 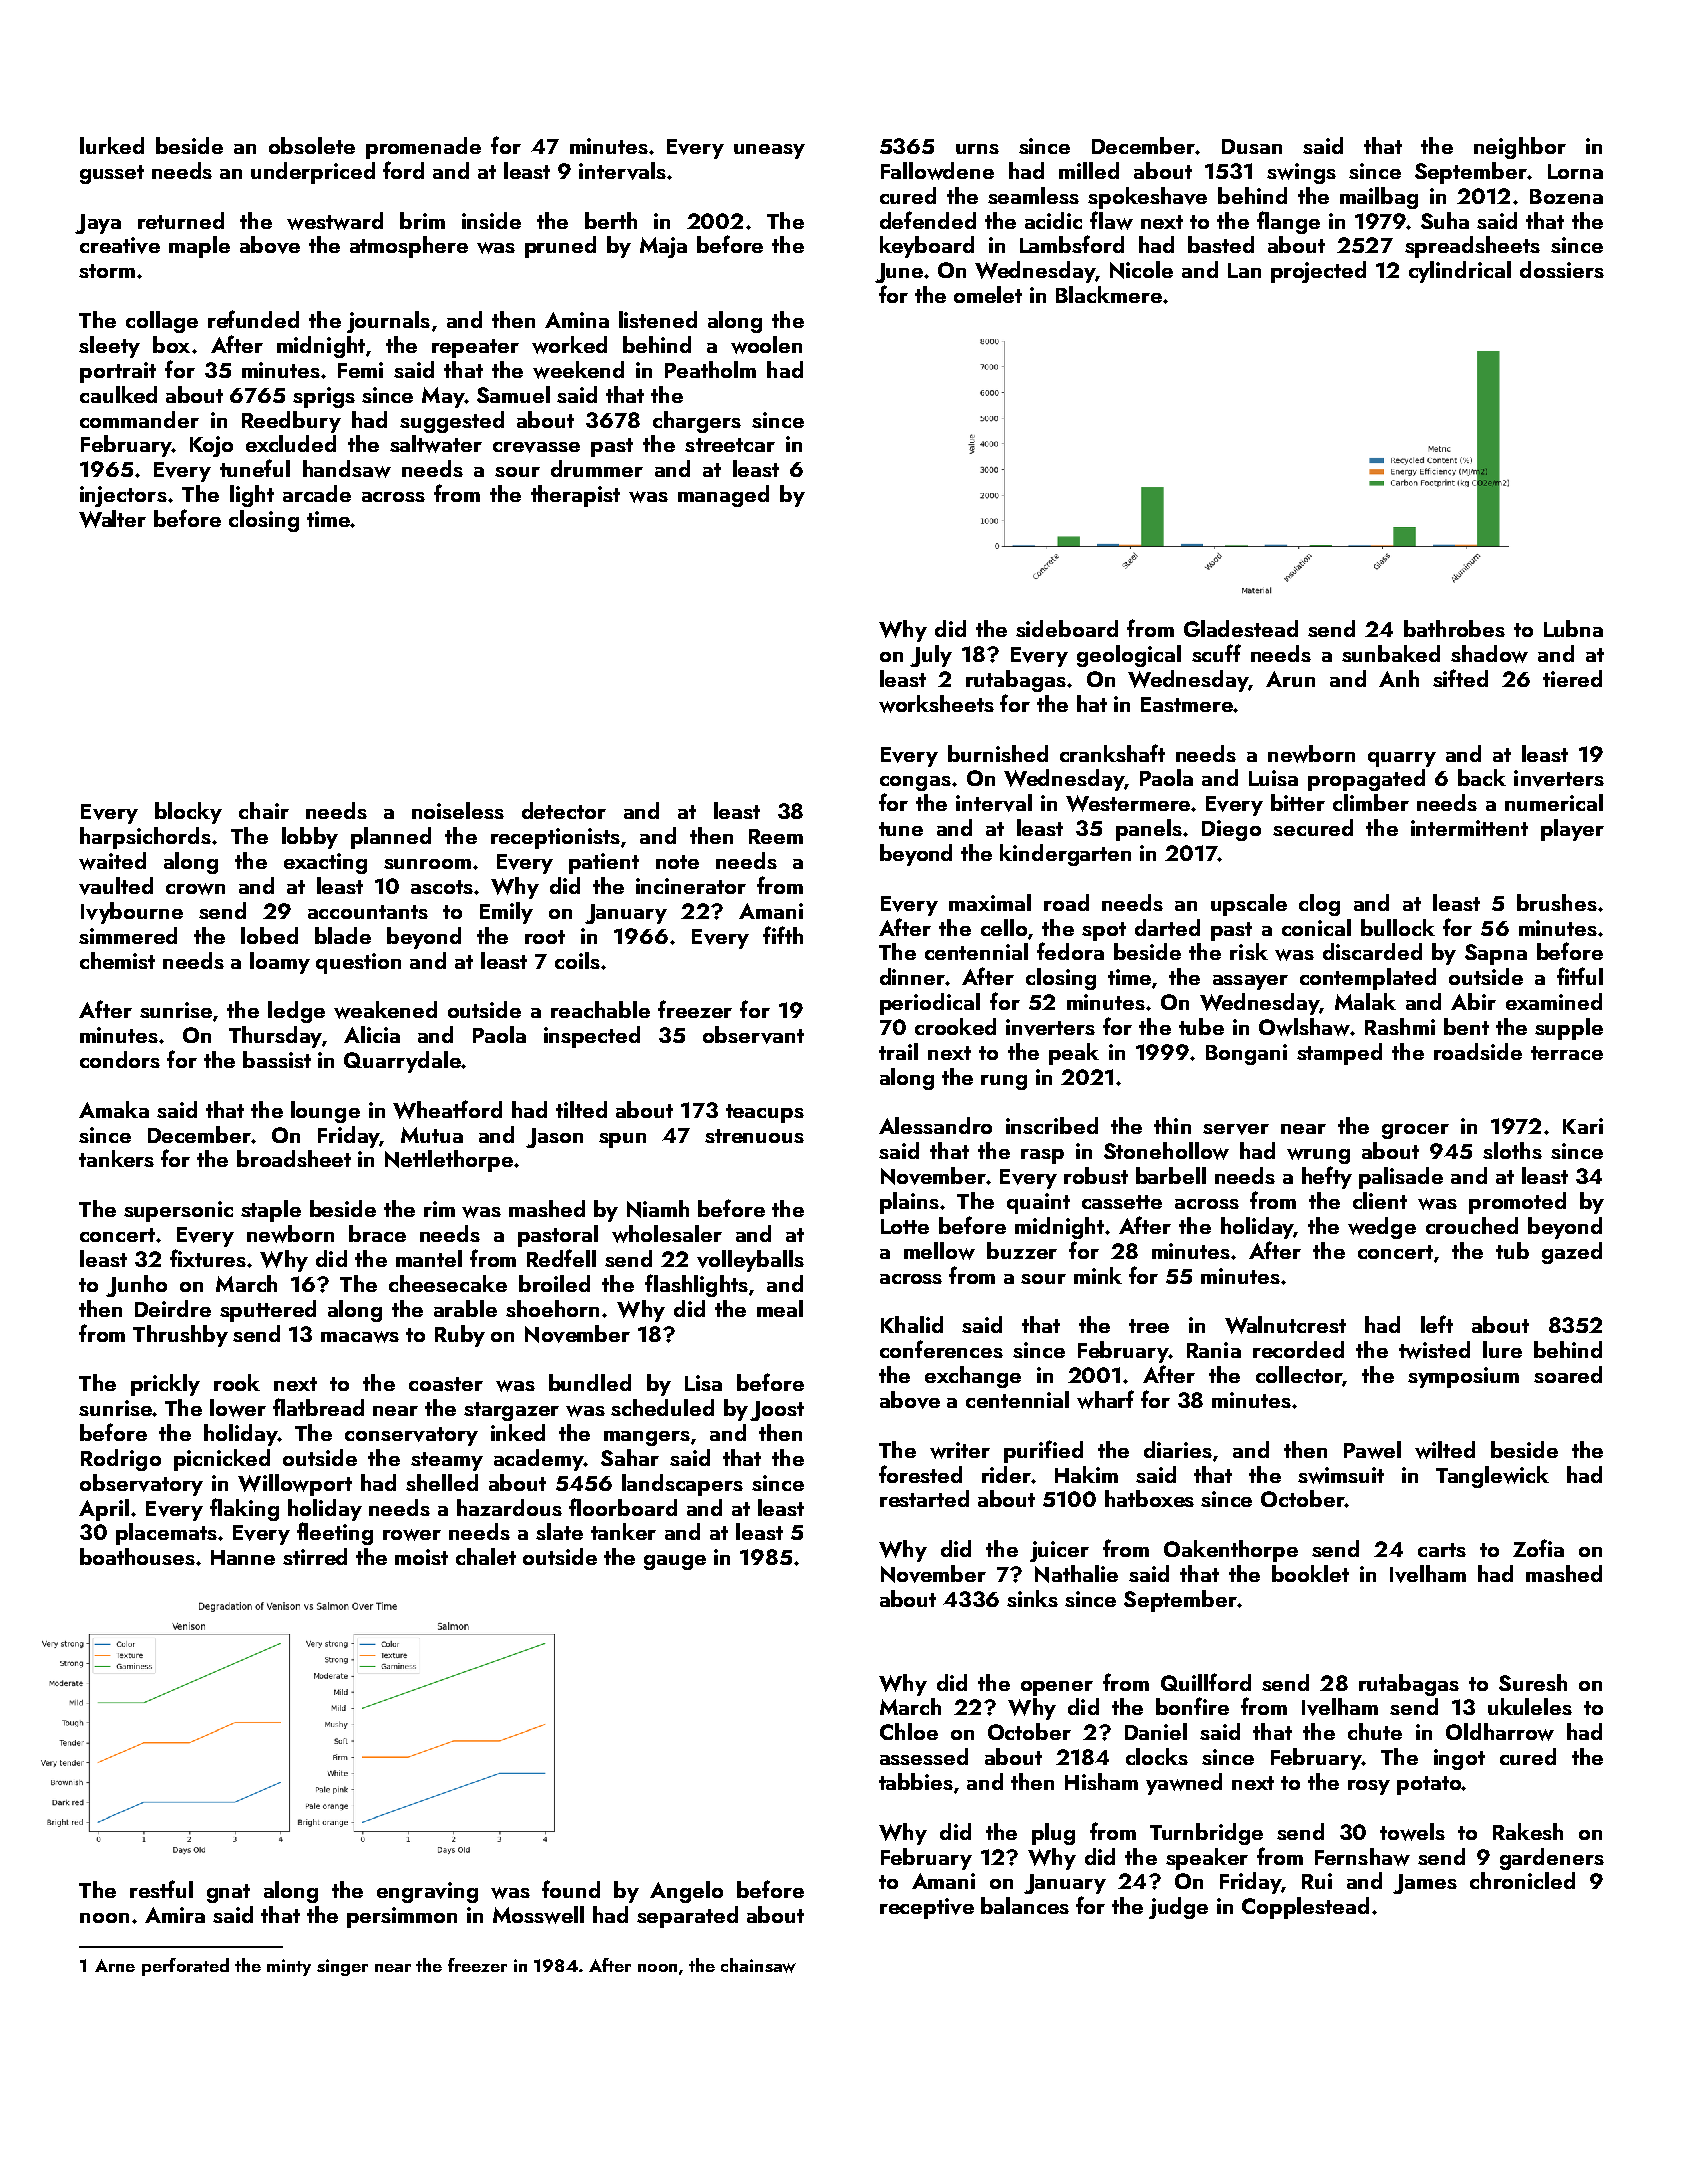 I want to click on scuff, so click(x=1216, y=653).
